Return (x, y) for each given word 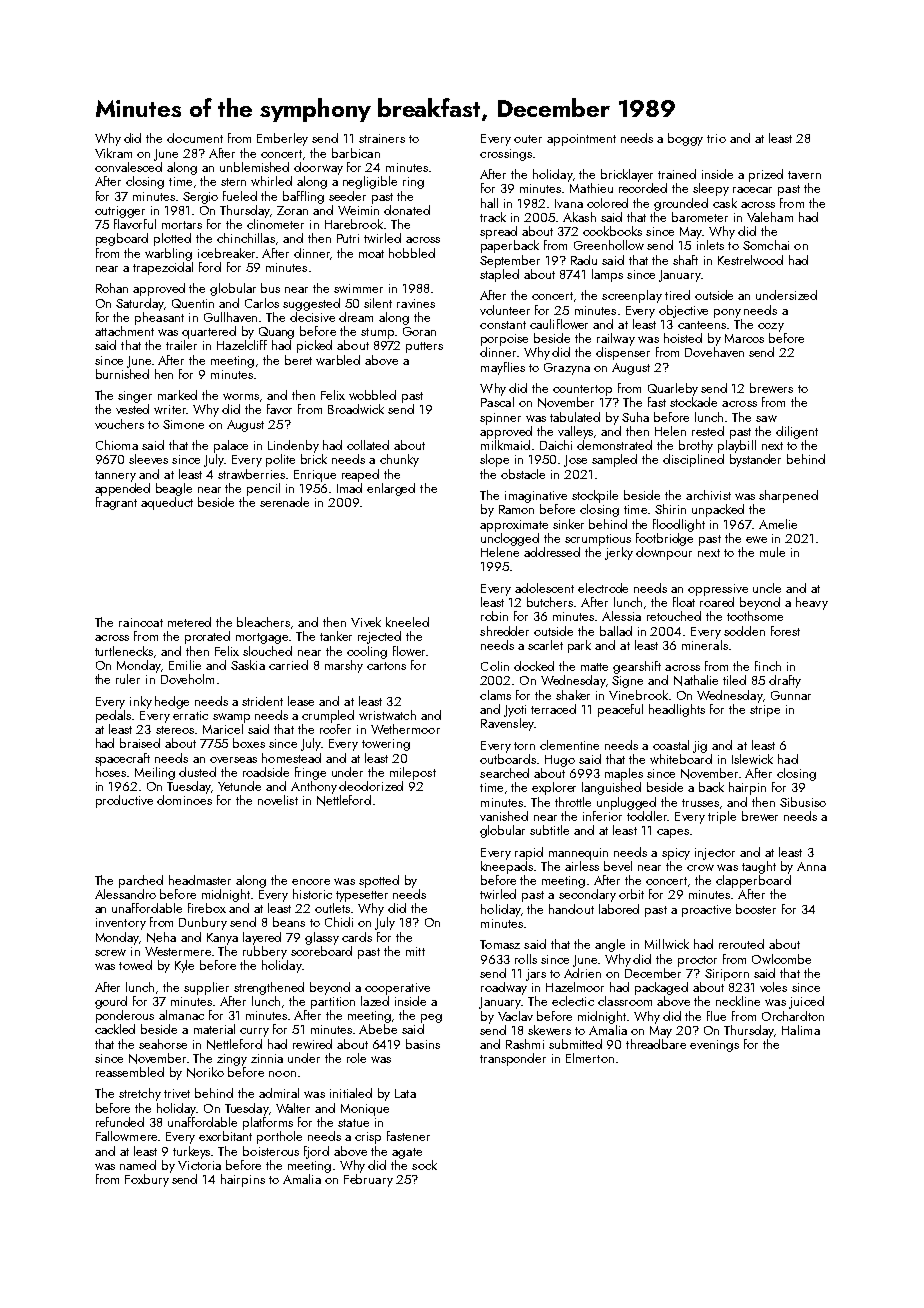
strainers (382, 138)
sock (424, 1165)
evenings (714, 1046)
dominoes (184, 800)
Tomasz (500, 944)
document (195, 138)
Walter (293, 1108)
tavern (804, 175)
